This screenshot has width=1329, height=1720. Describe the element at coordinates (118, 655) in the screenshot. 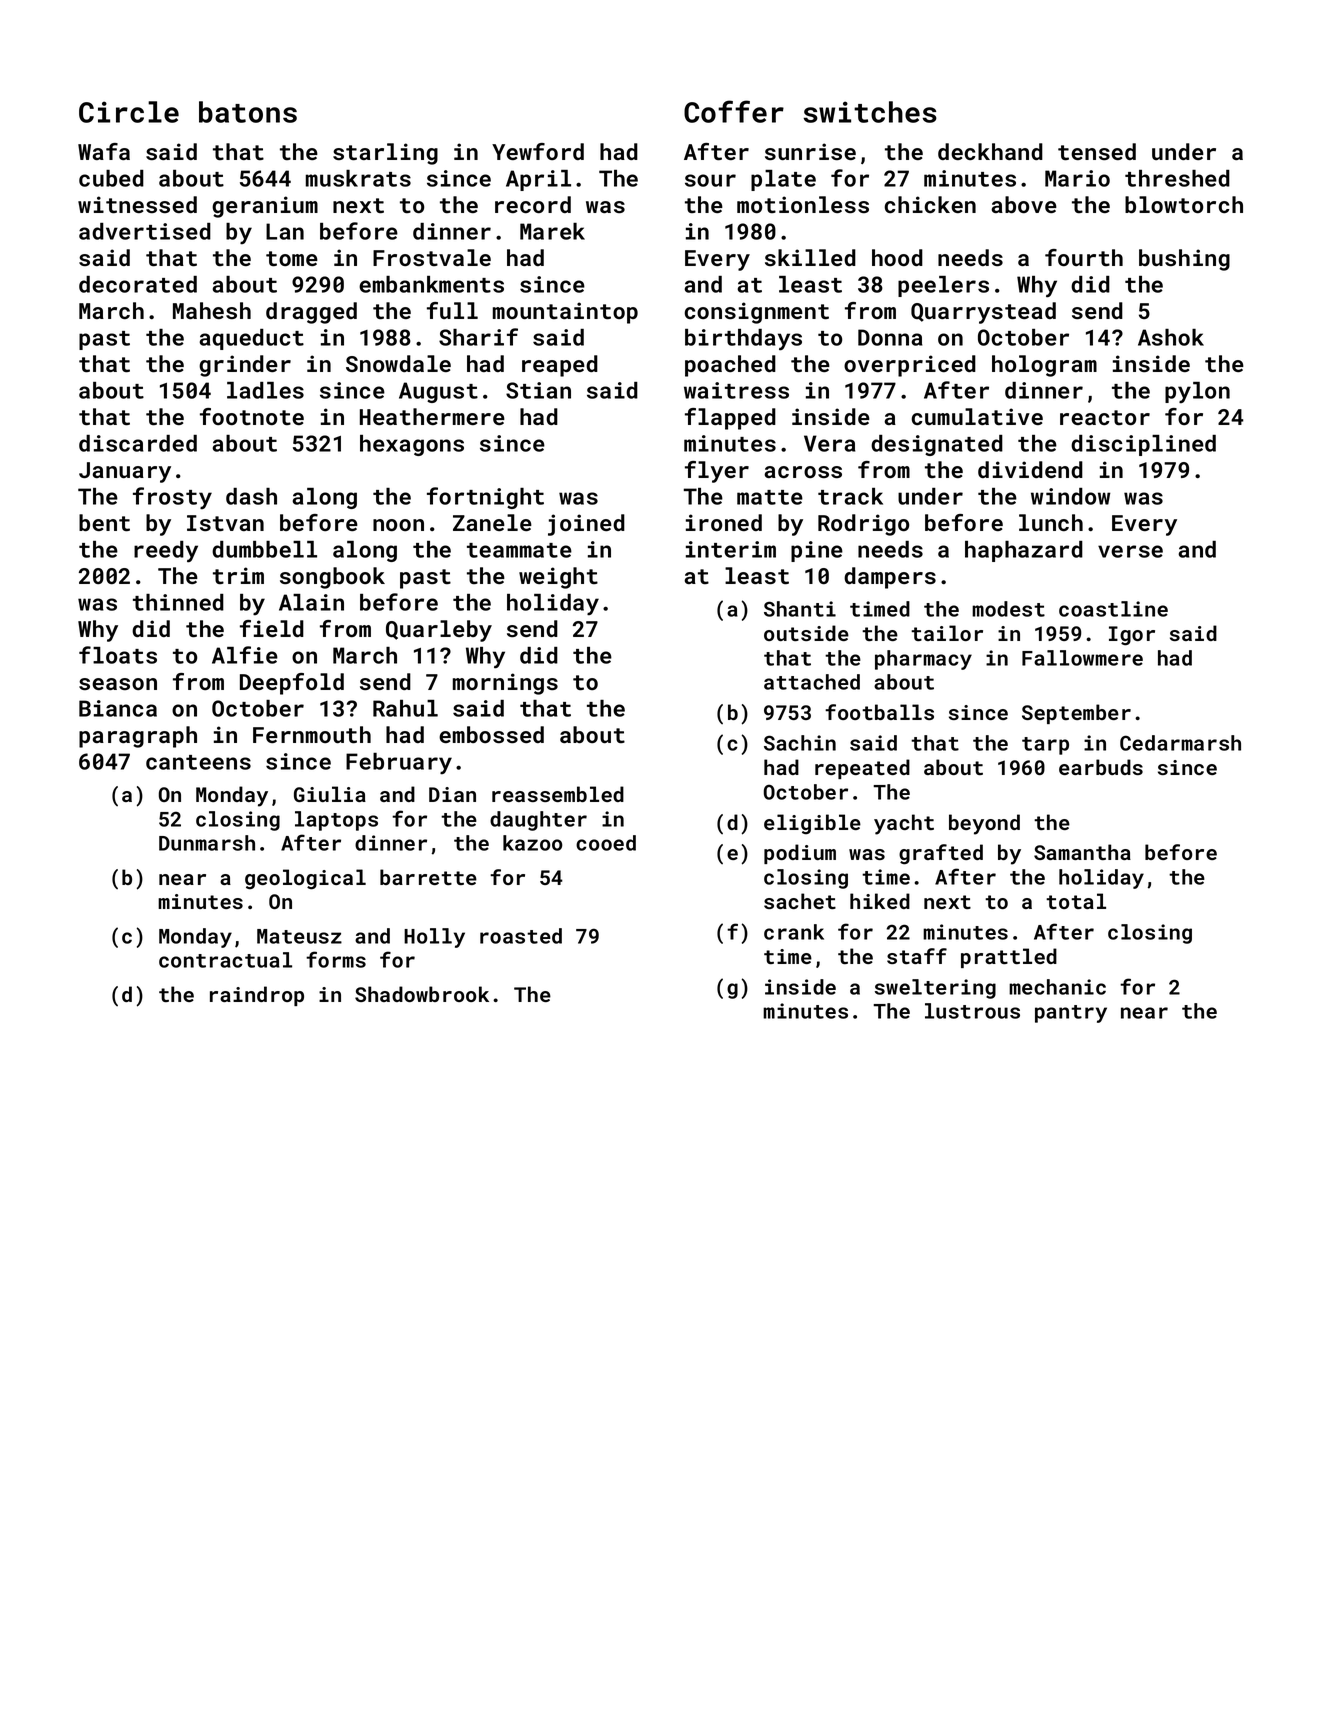

I see `floats` at that location.
